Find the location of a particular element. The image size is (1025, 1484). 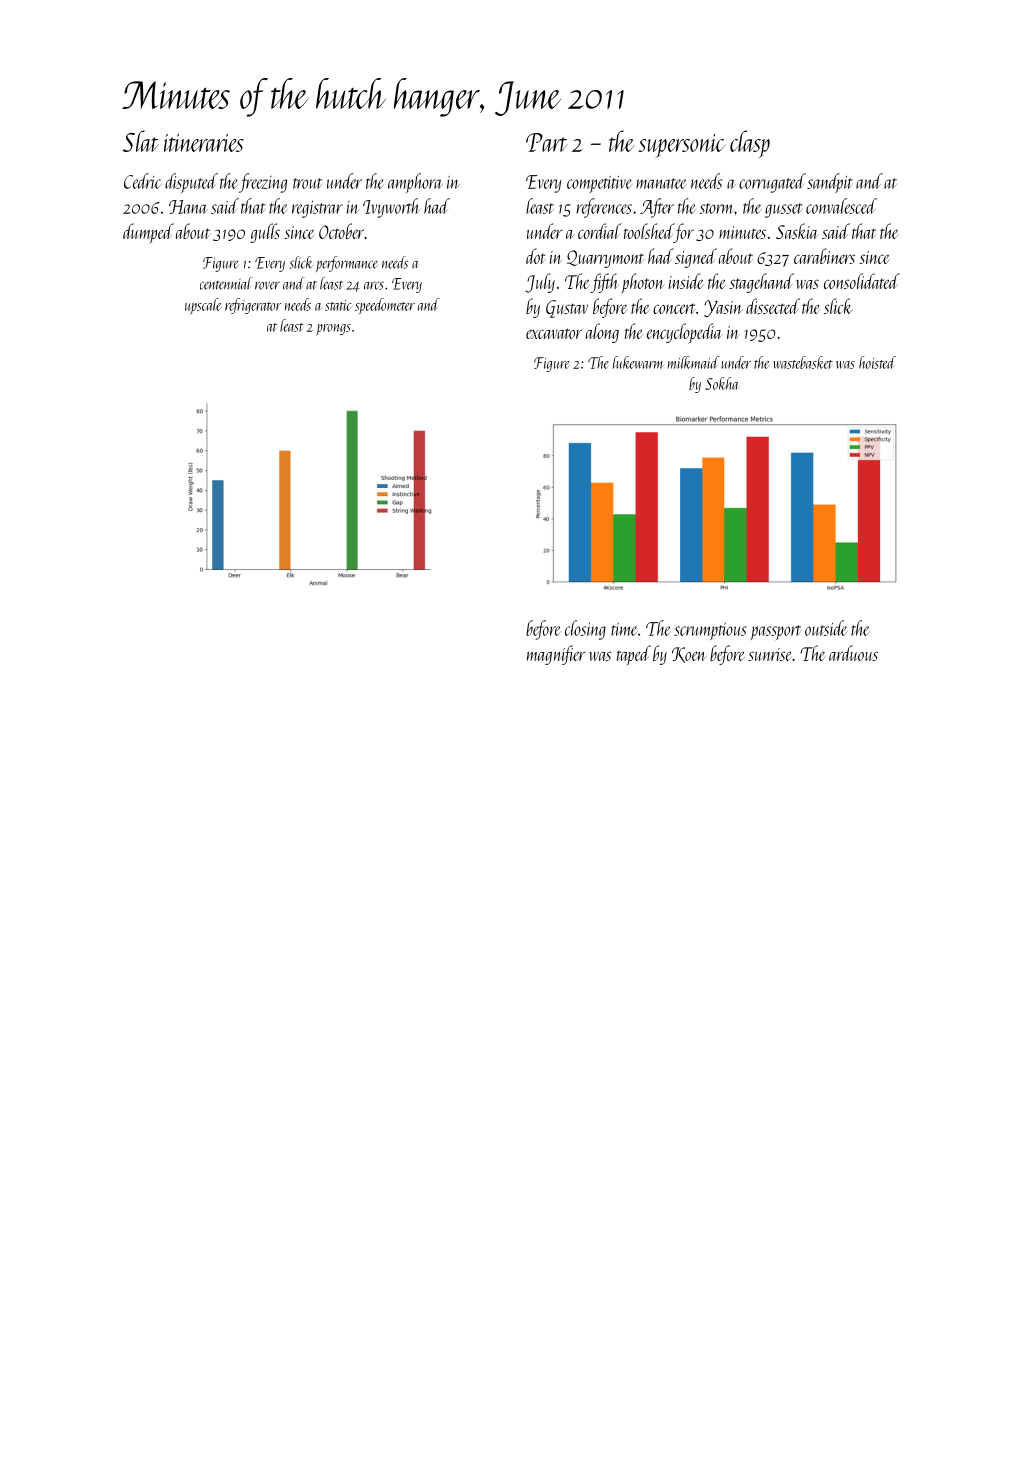

magnifier is located at coordinates (556, 655).
